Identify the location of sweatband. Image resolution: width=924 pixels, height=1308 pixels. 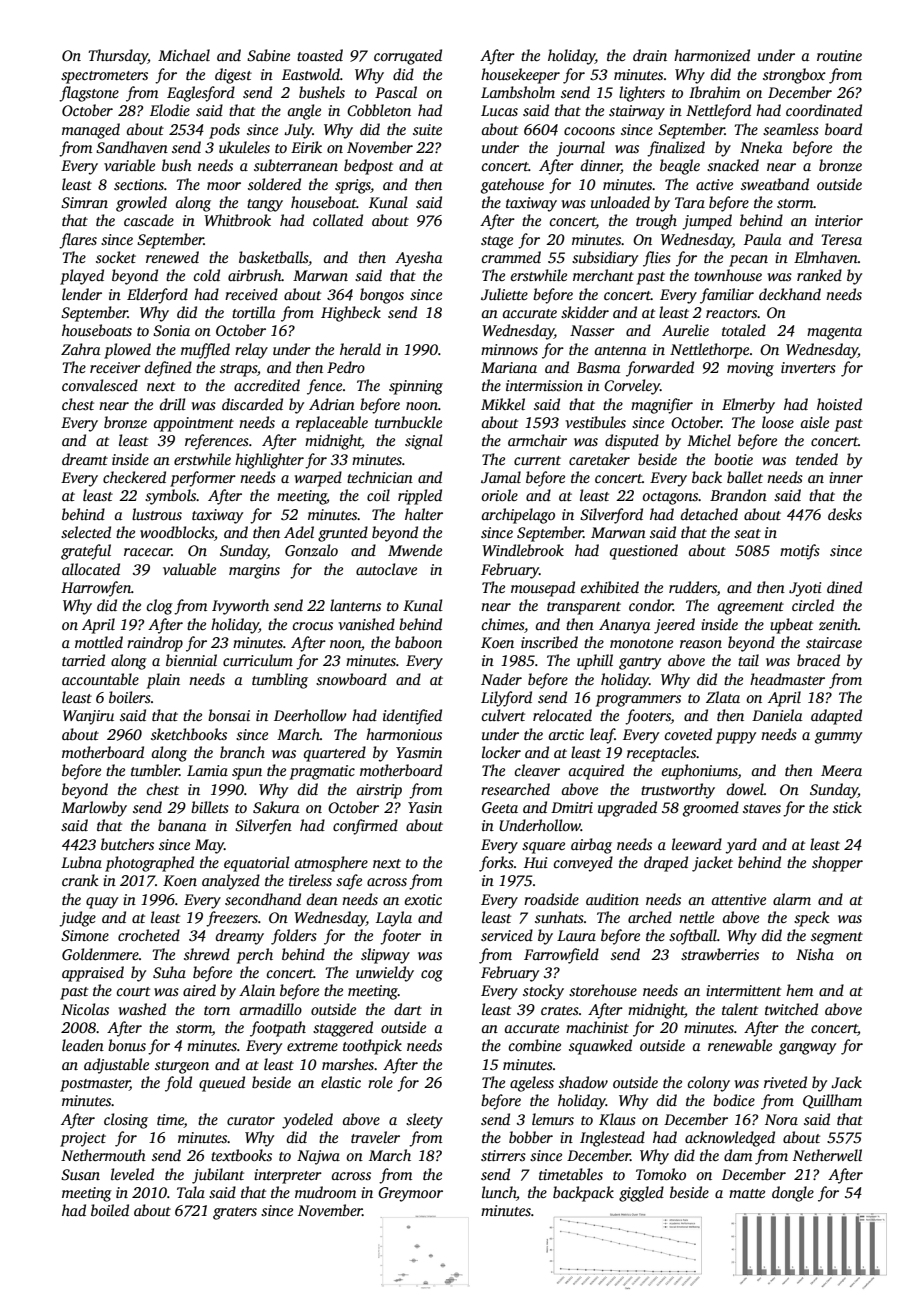
(775, 184).
